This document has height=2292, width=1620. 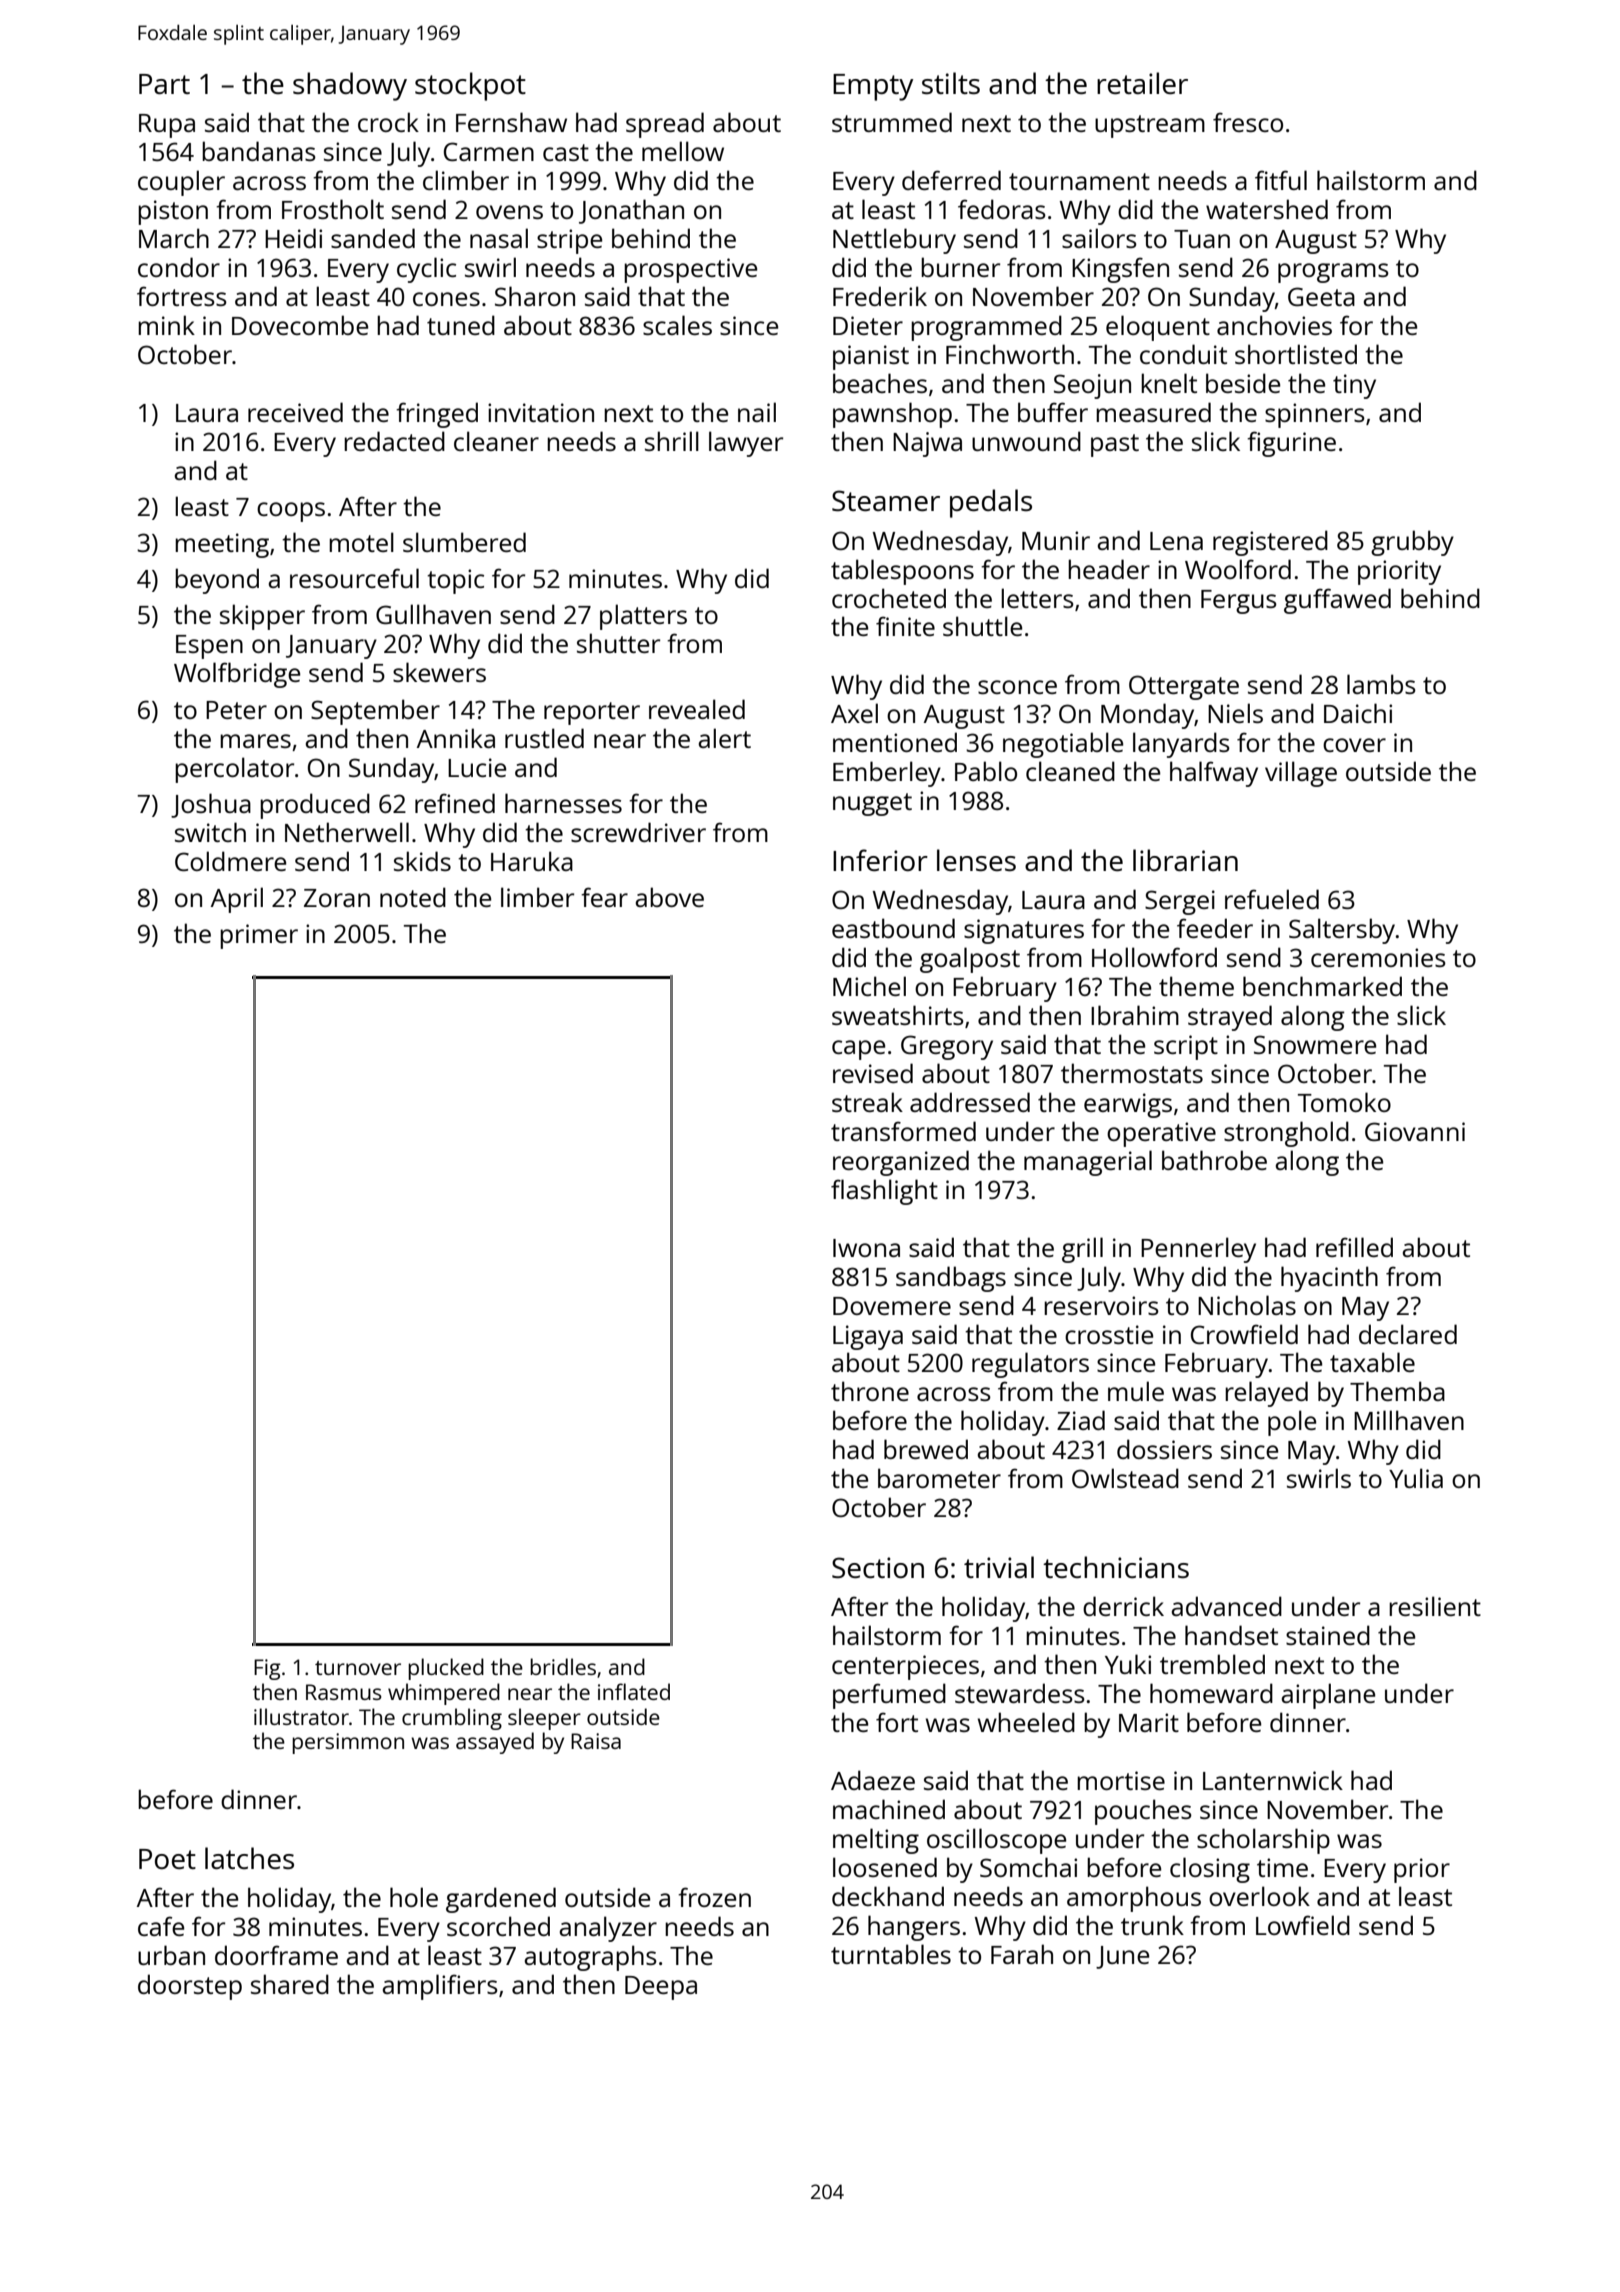 I want to click on fresco, so click(x=1248, y=122).
